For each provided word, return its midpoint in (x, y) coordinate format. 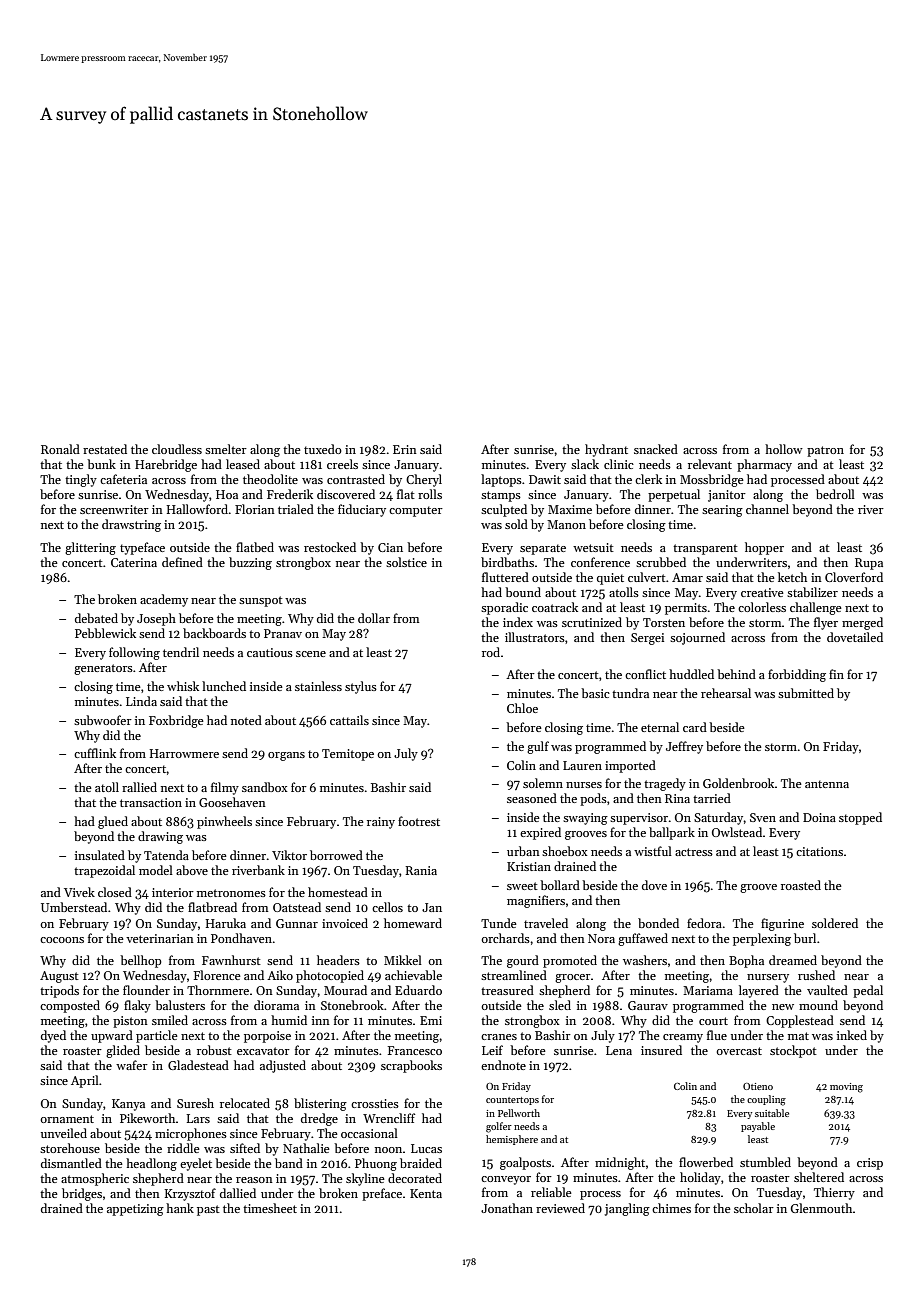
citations (819, 851)
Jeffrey (684, 747)
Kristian (529, 866)
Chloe (522, 708)
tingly (81, 480)
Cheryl (424, 480)
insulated (100, 855)
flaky (137, 1006)
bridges (82, 1194)
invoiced (345, 923)
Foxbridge (176, 721)
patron (825, 451)
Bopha (746, 961)
